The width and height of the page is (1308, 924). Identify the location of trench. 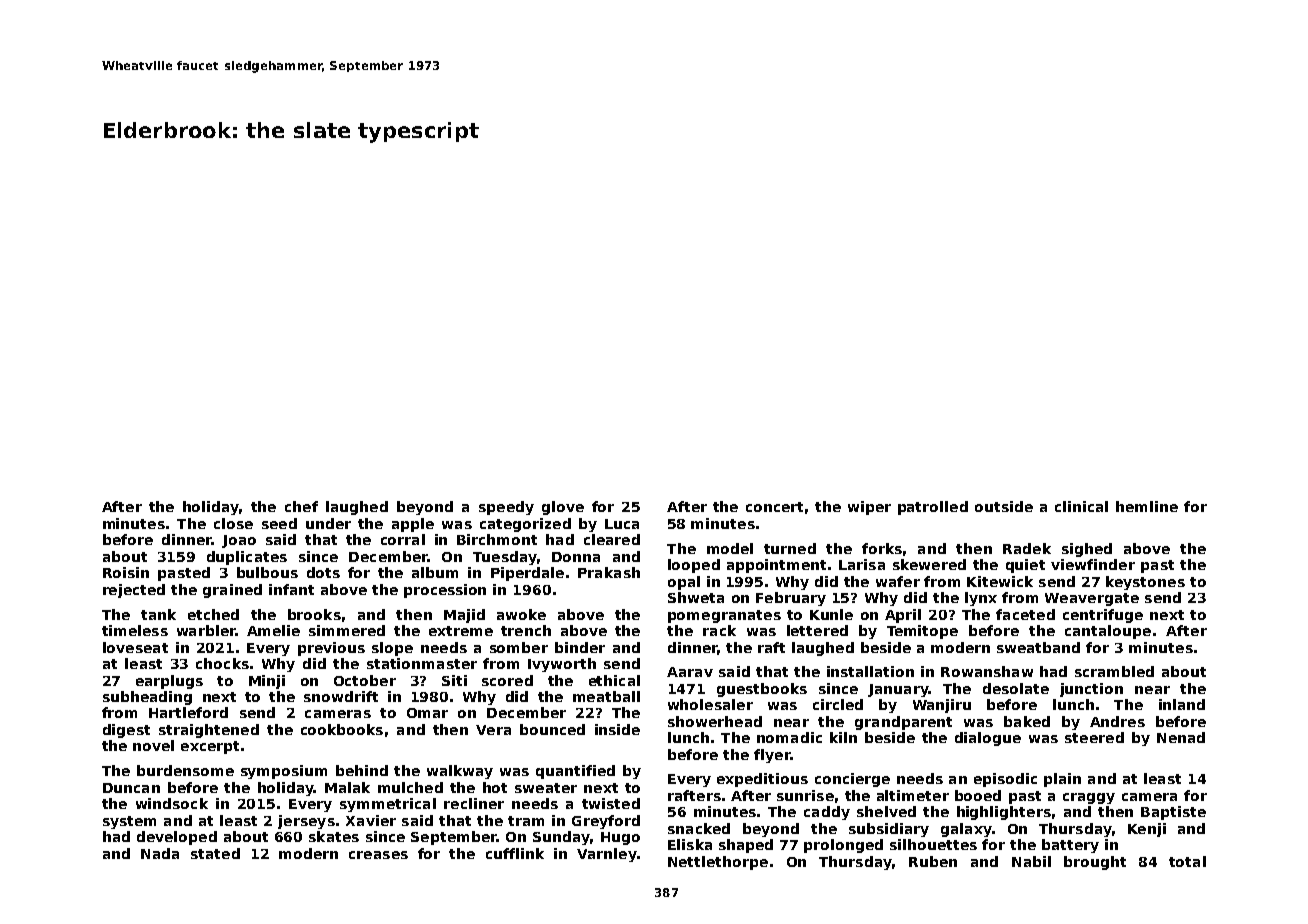
(526, 630).
